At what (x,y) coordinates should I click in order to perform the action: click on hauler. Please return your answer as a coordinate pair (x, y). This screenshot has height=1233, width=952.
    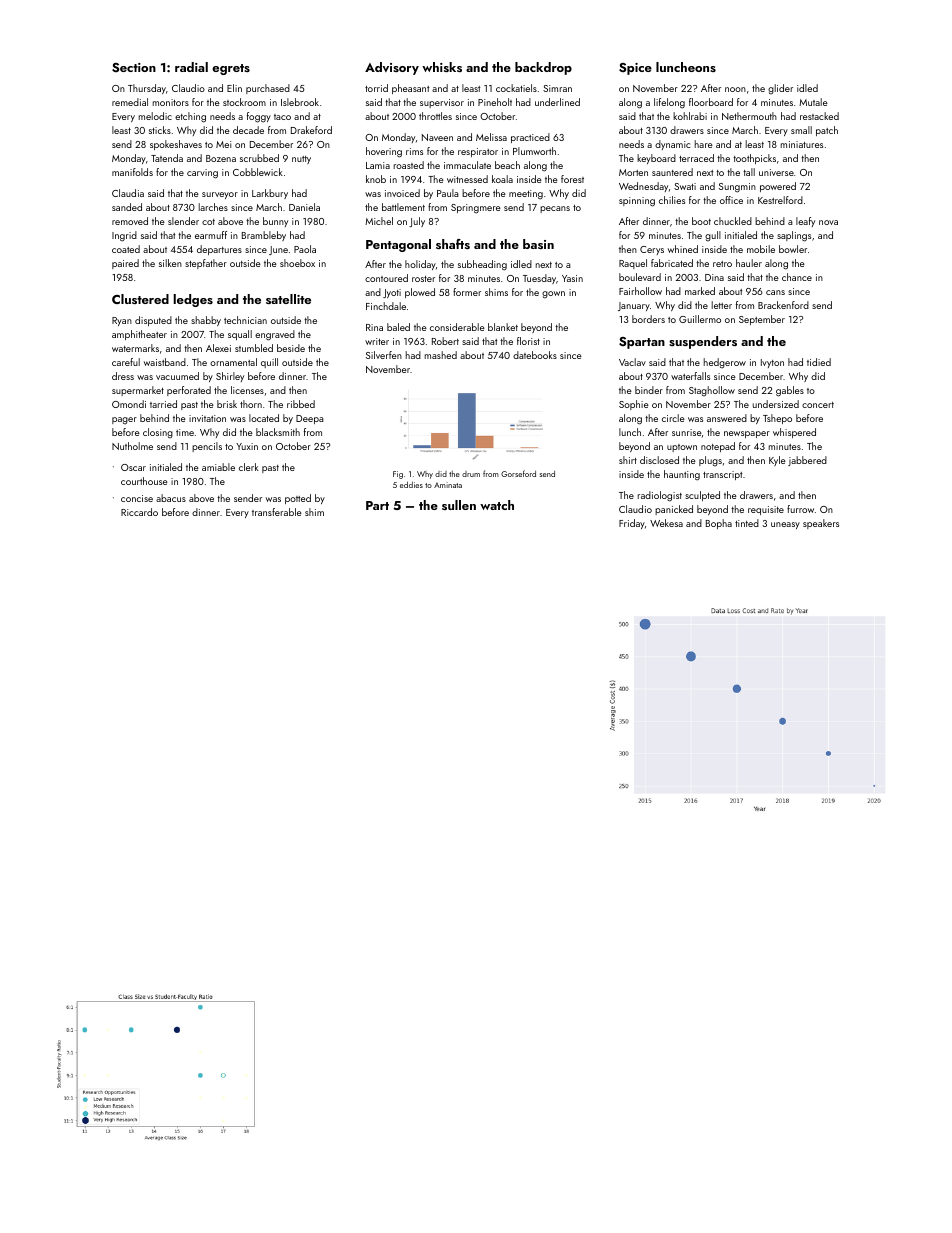
    Looking at the image, I should click on (749, 263).
